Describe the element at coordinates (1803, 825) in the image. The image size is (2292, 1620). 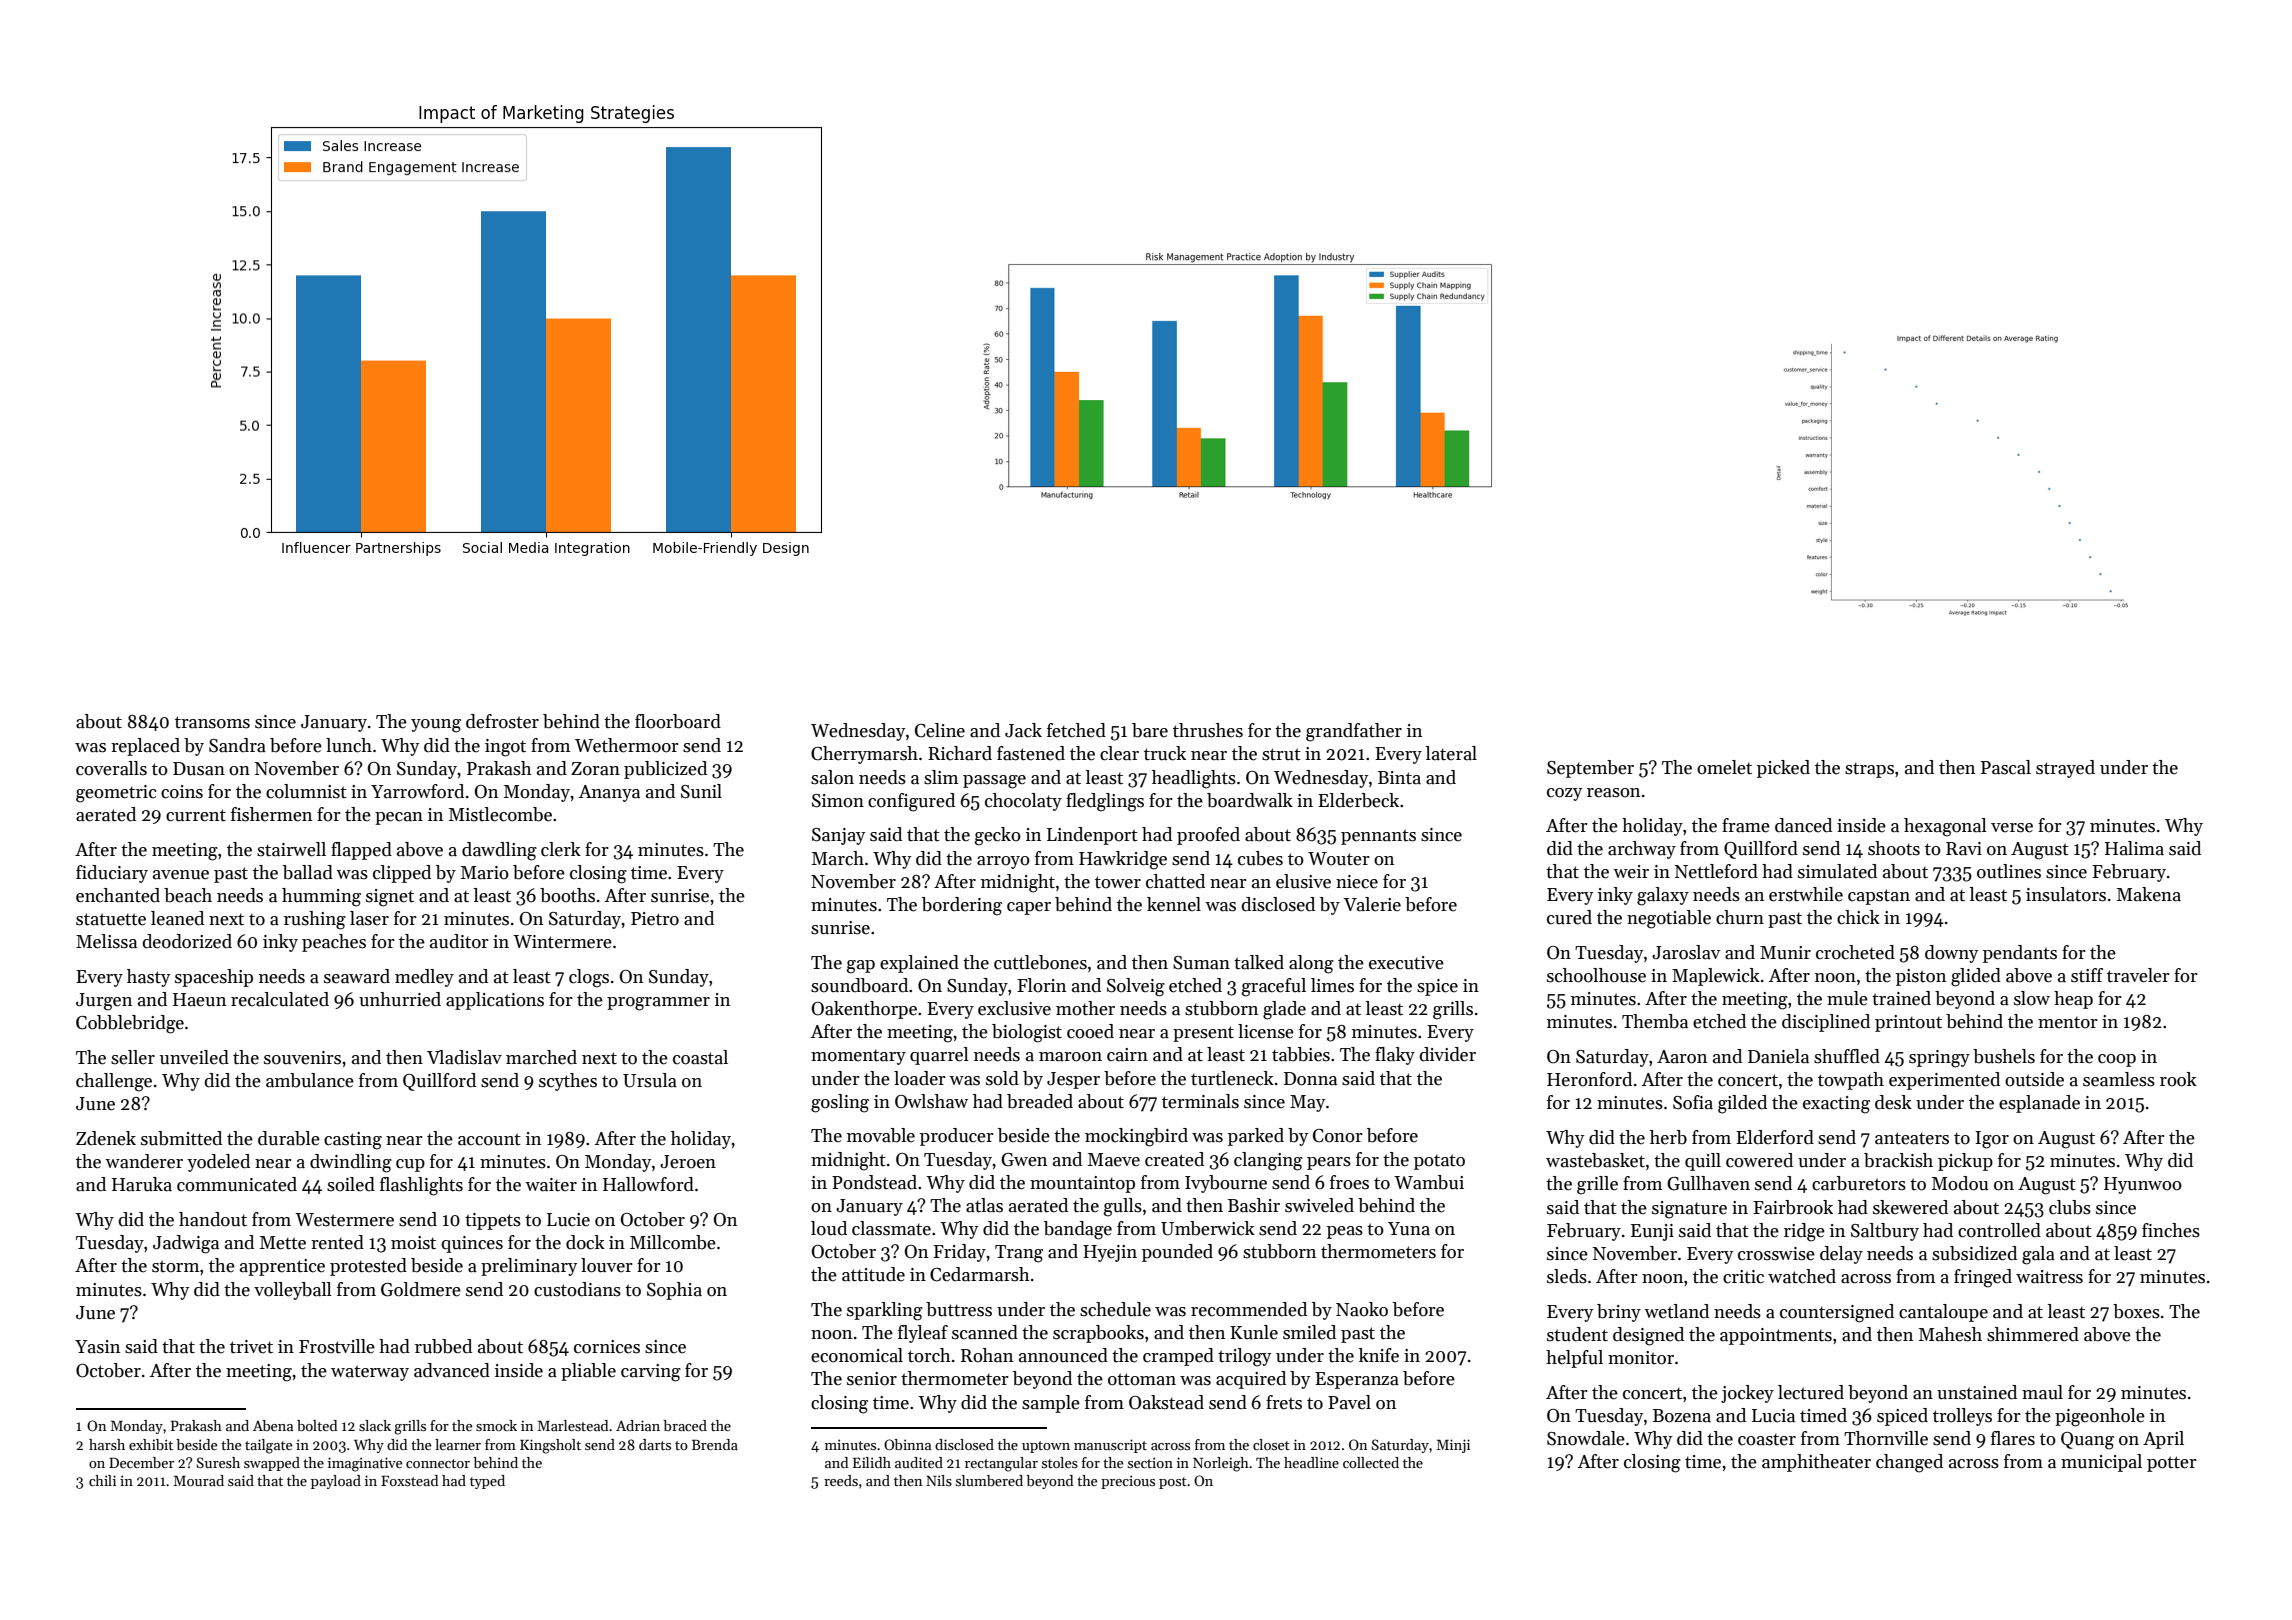
I see `danced` at that location.
